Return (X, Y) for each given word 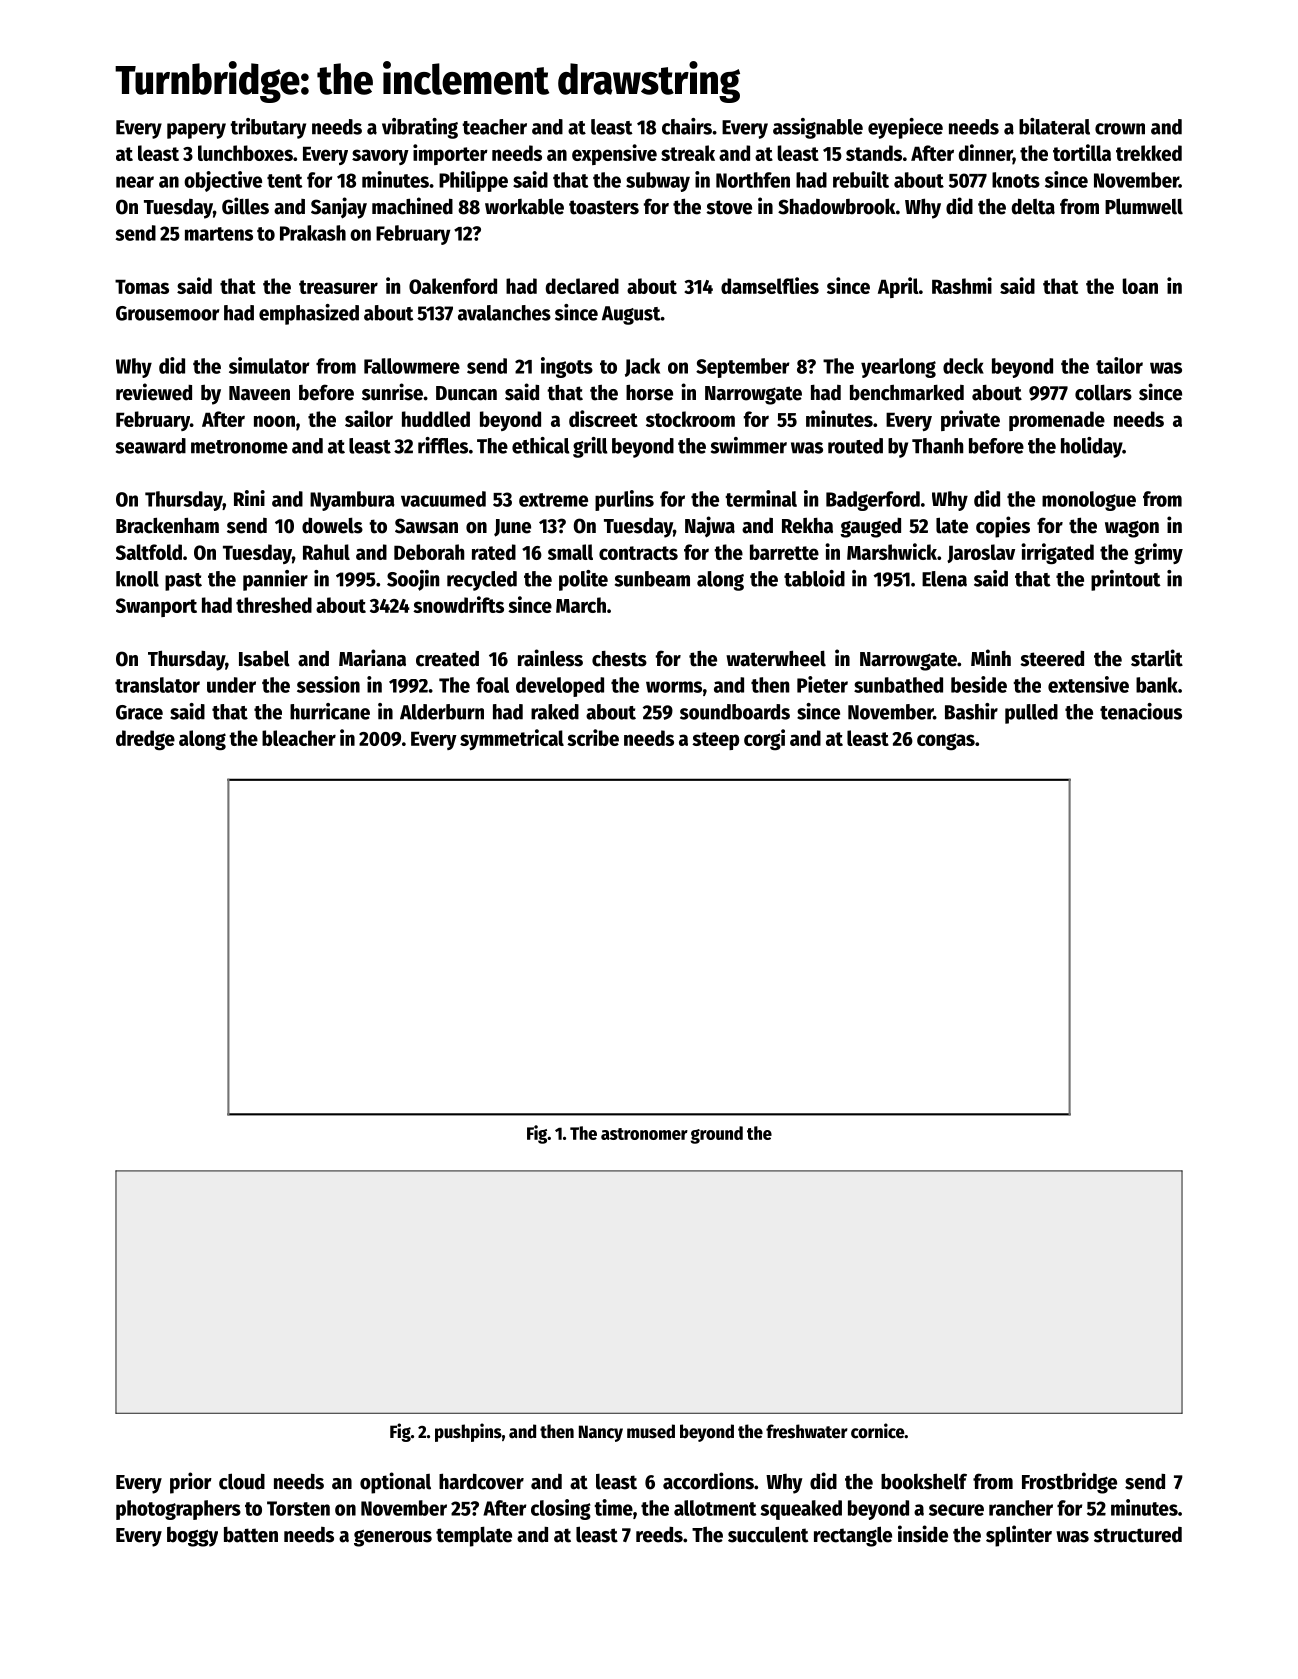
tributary (268, 128)
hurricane (330, 711)
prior (191, 1483)
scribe (593, 737)
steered (1052, 659)
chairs (687, 126)
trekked (1149, 153)
